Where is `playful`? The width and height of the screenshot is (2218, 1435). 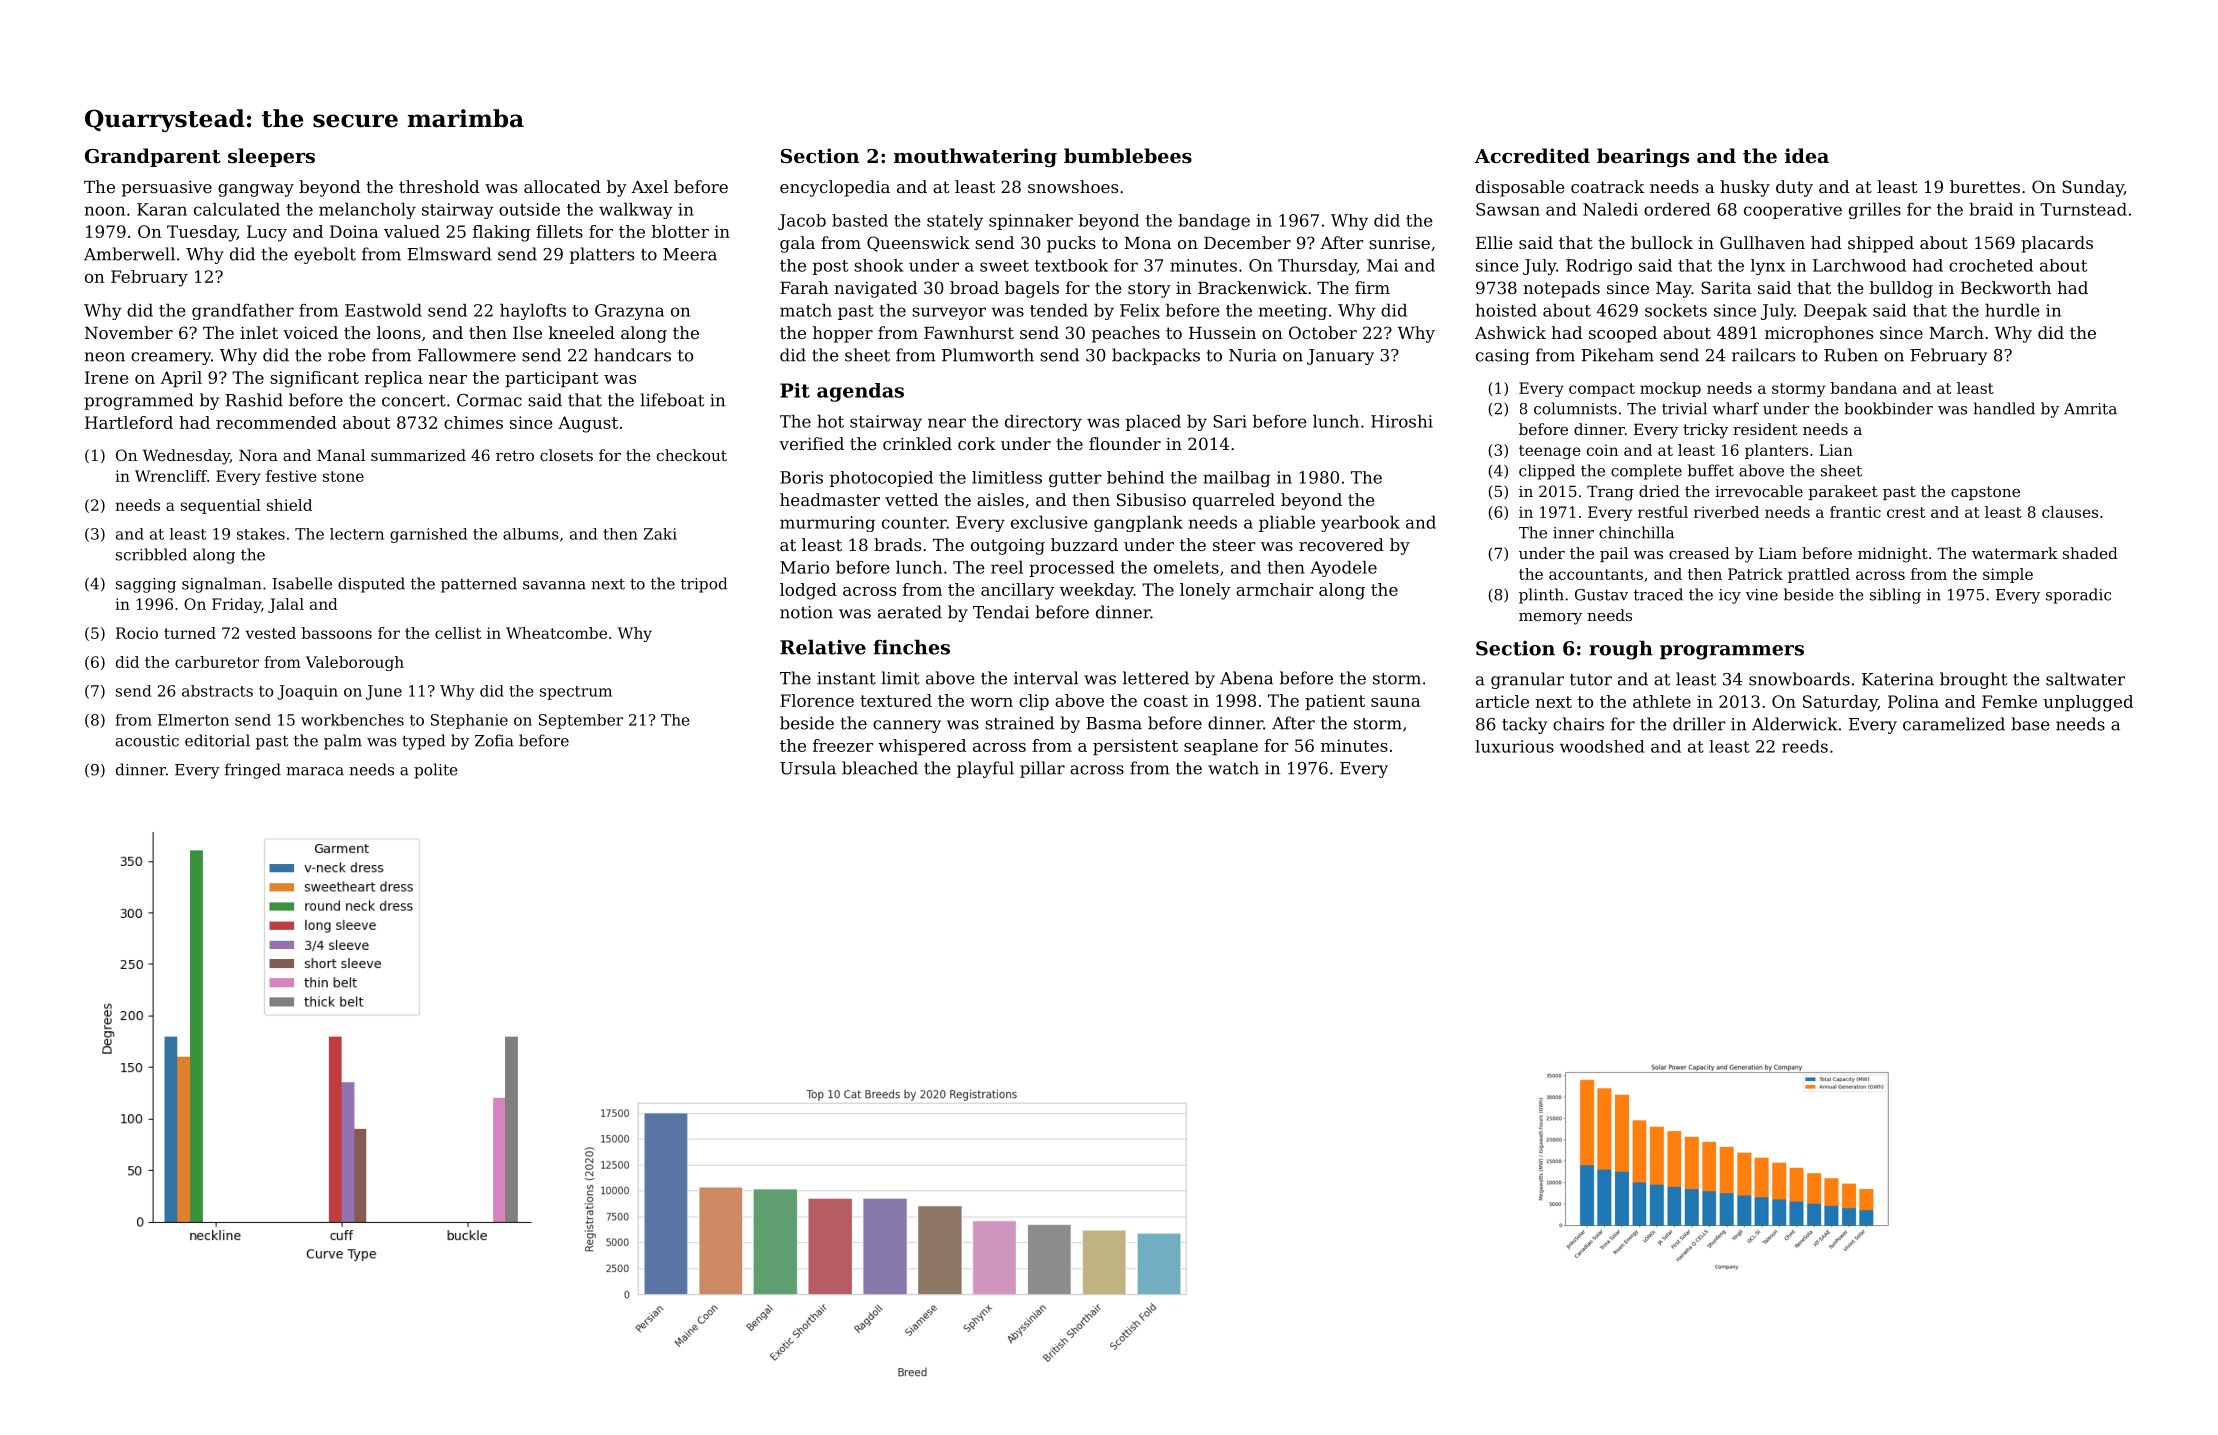 playful is located at coordinates (985, 769).
